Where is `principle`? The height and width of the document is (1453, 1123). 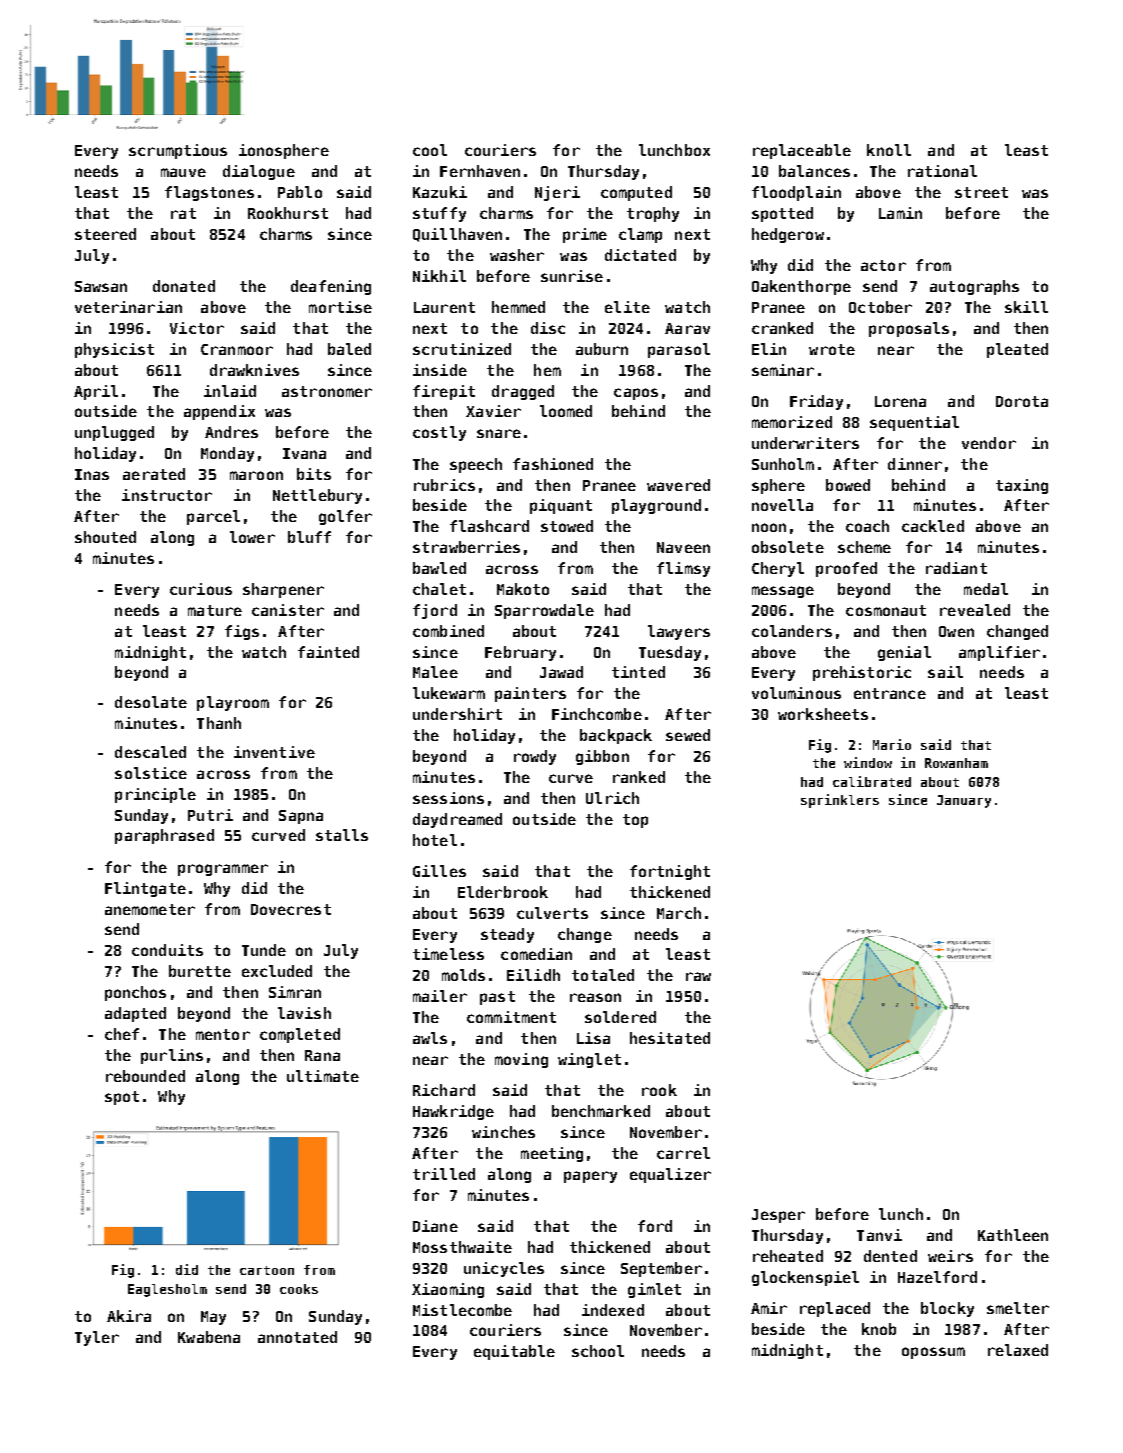
principle is located at coordinates (155, 795).
